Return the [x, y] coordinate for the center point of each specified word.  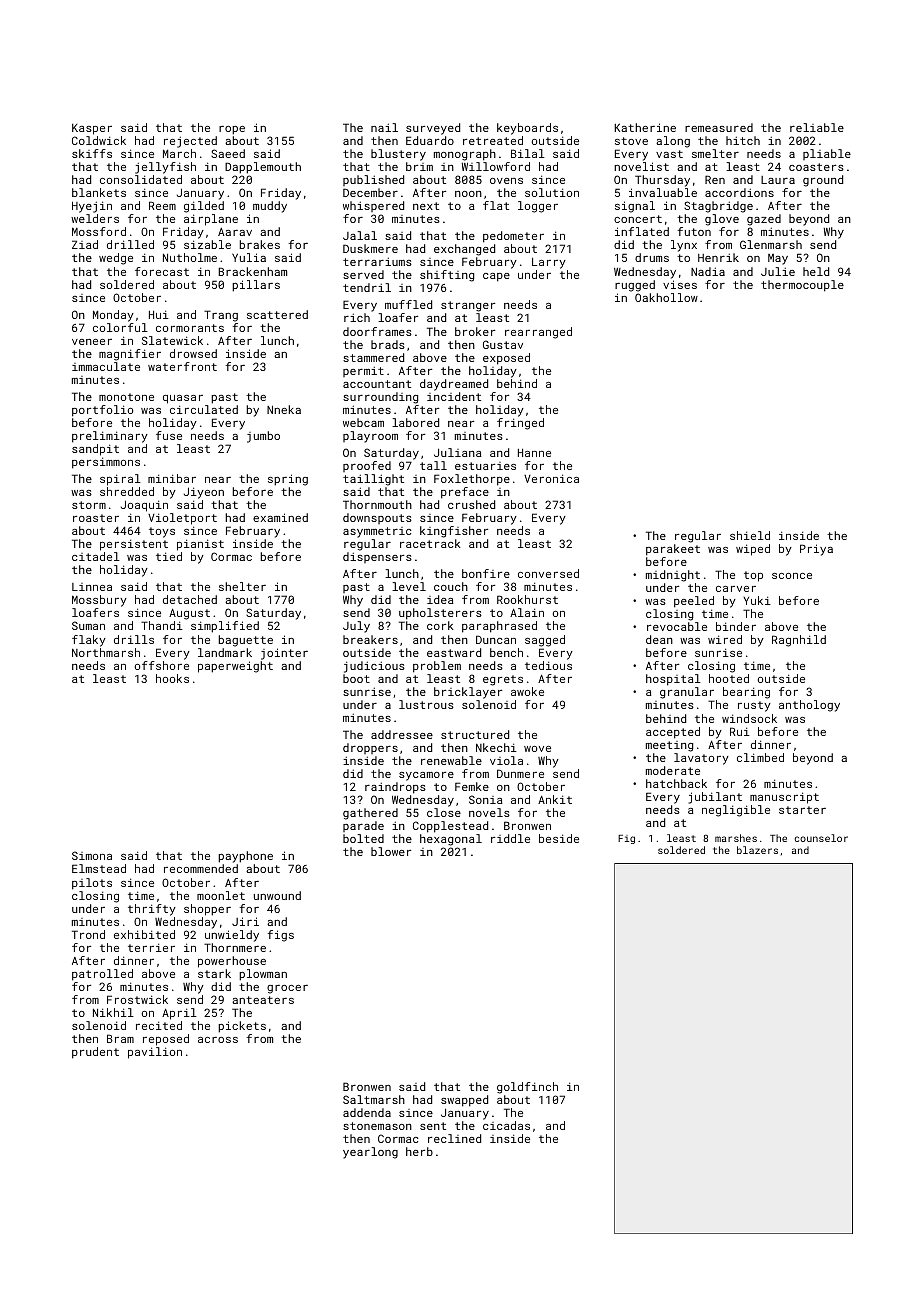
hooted [729, 678]
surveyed [433, 129]
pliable [827, 154]
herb [419, 1151]
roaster [96, 518]
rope [232, 130]
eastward [454, 652]
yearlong [370, 1153]
